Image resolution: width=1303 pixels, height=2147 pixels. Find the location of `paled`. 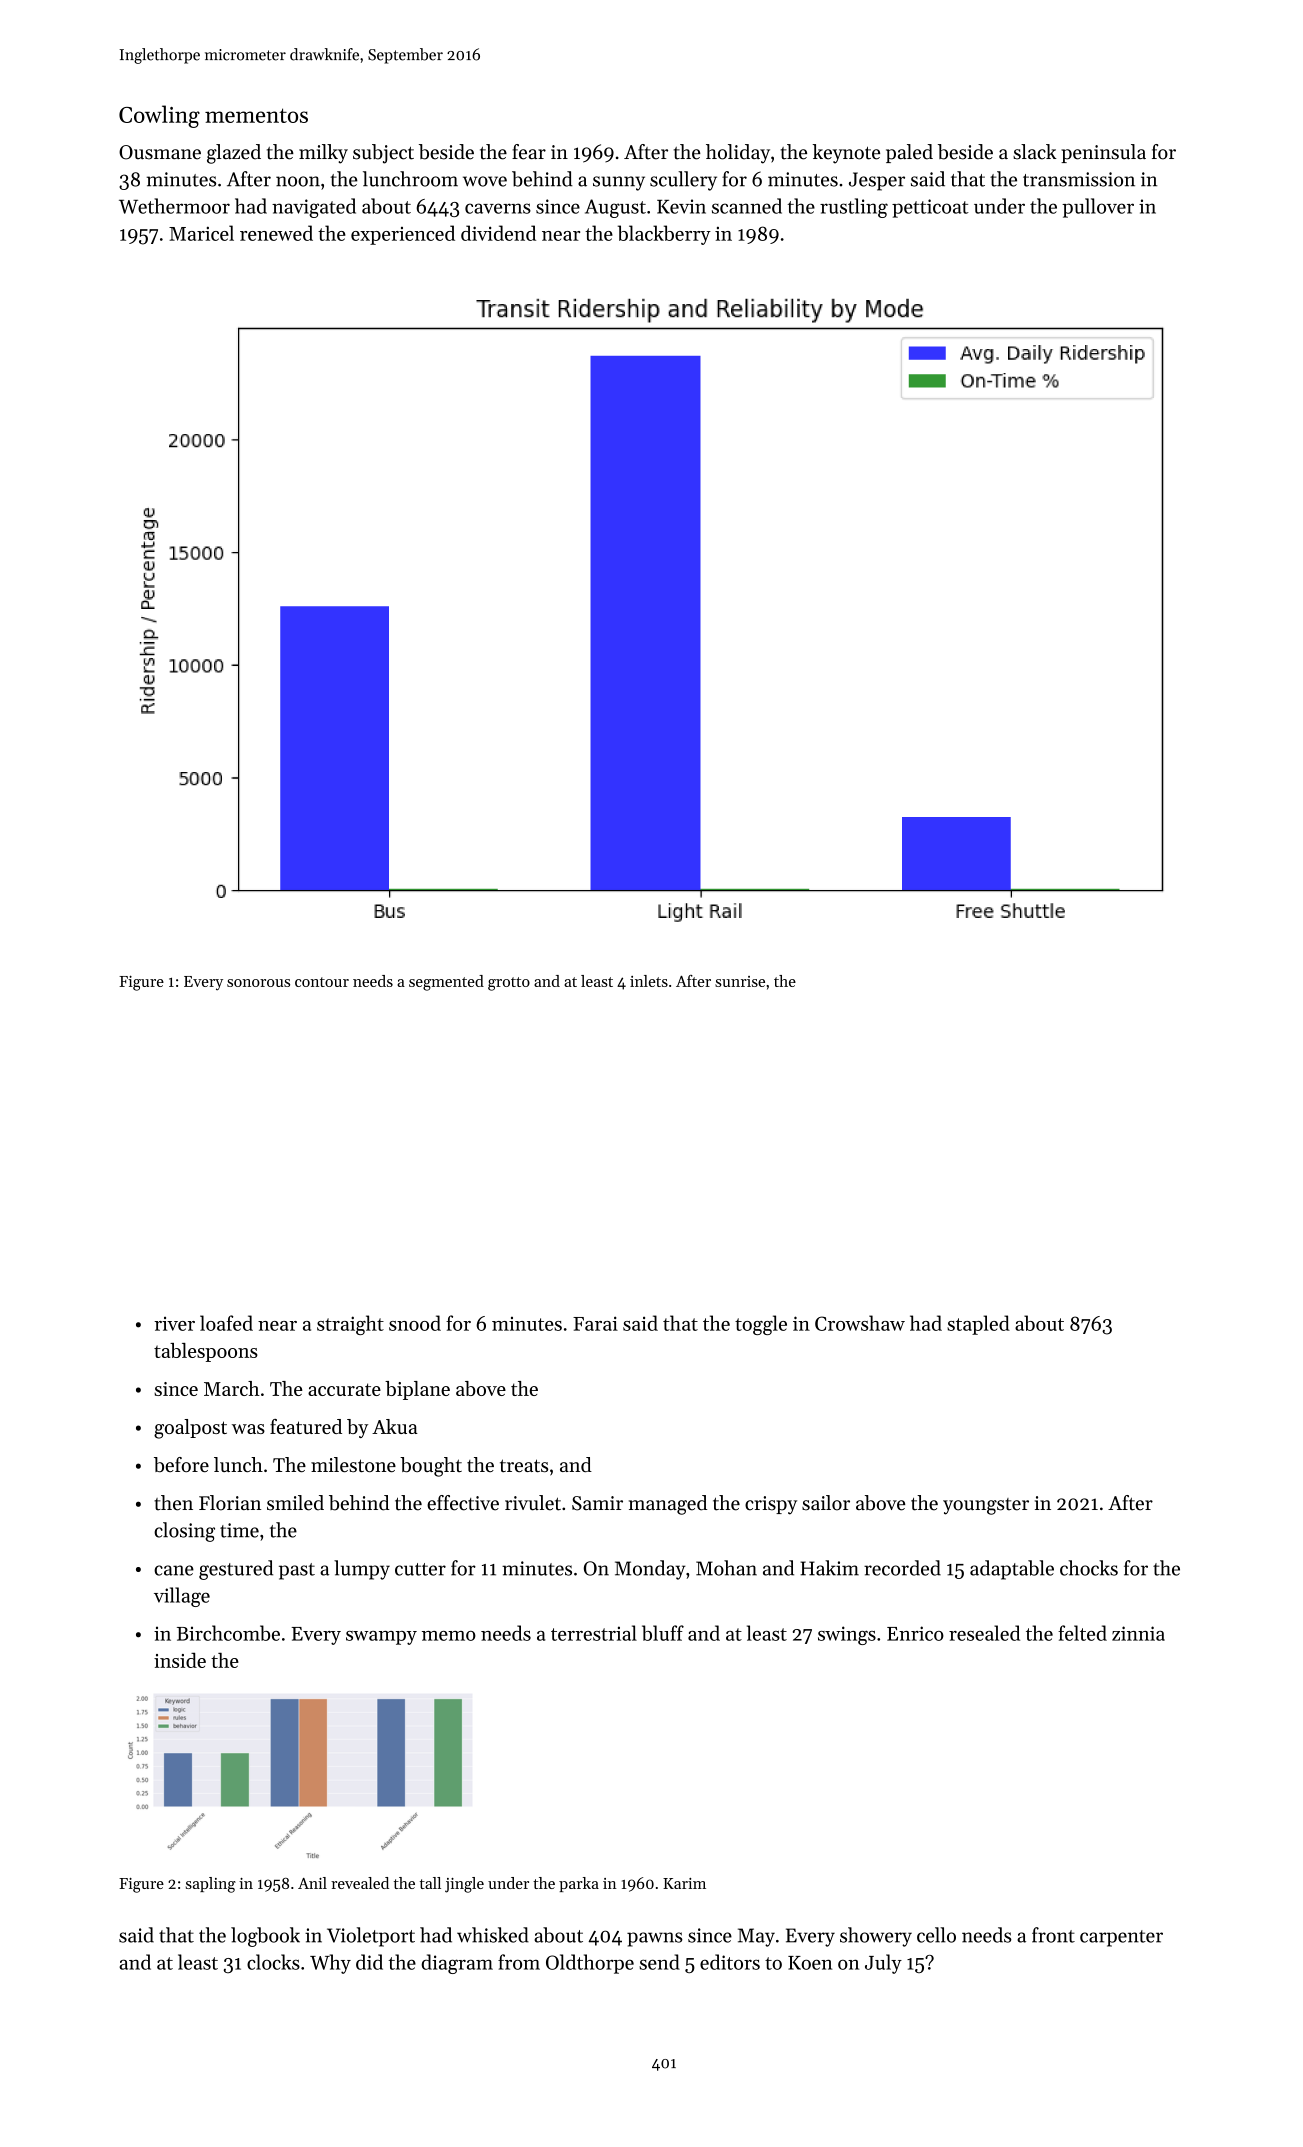

paled is located at coordinates (909, 153).
